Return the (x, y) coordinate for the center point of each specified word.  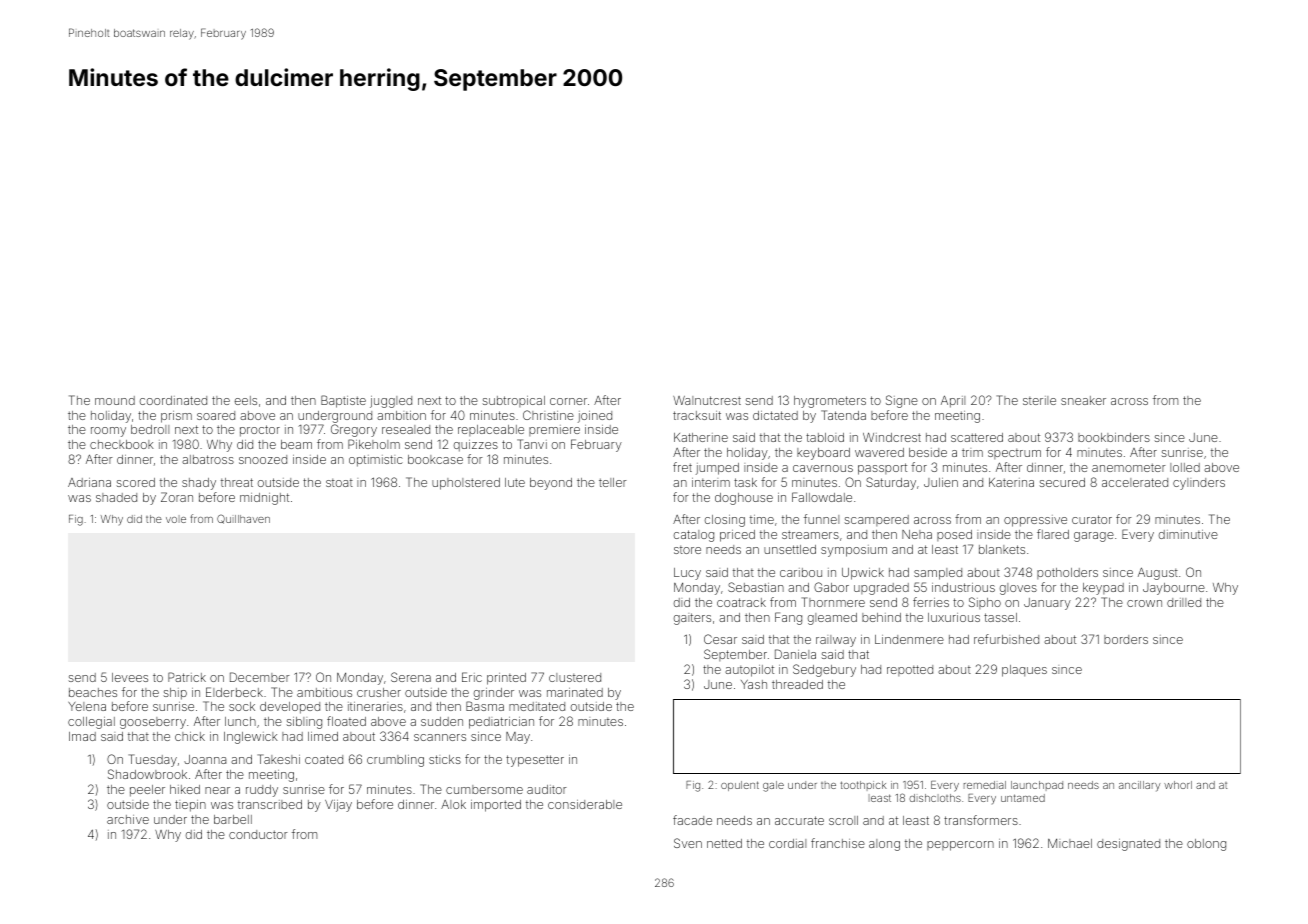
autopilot (749, 671)
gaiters (692, 619)
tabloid (825, 437)
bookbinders (1114, 437)
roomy (108, 432)
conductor (258, 834)
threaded (797, 684)
